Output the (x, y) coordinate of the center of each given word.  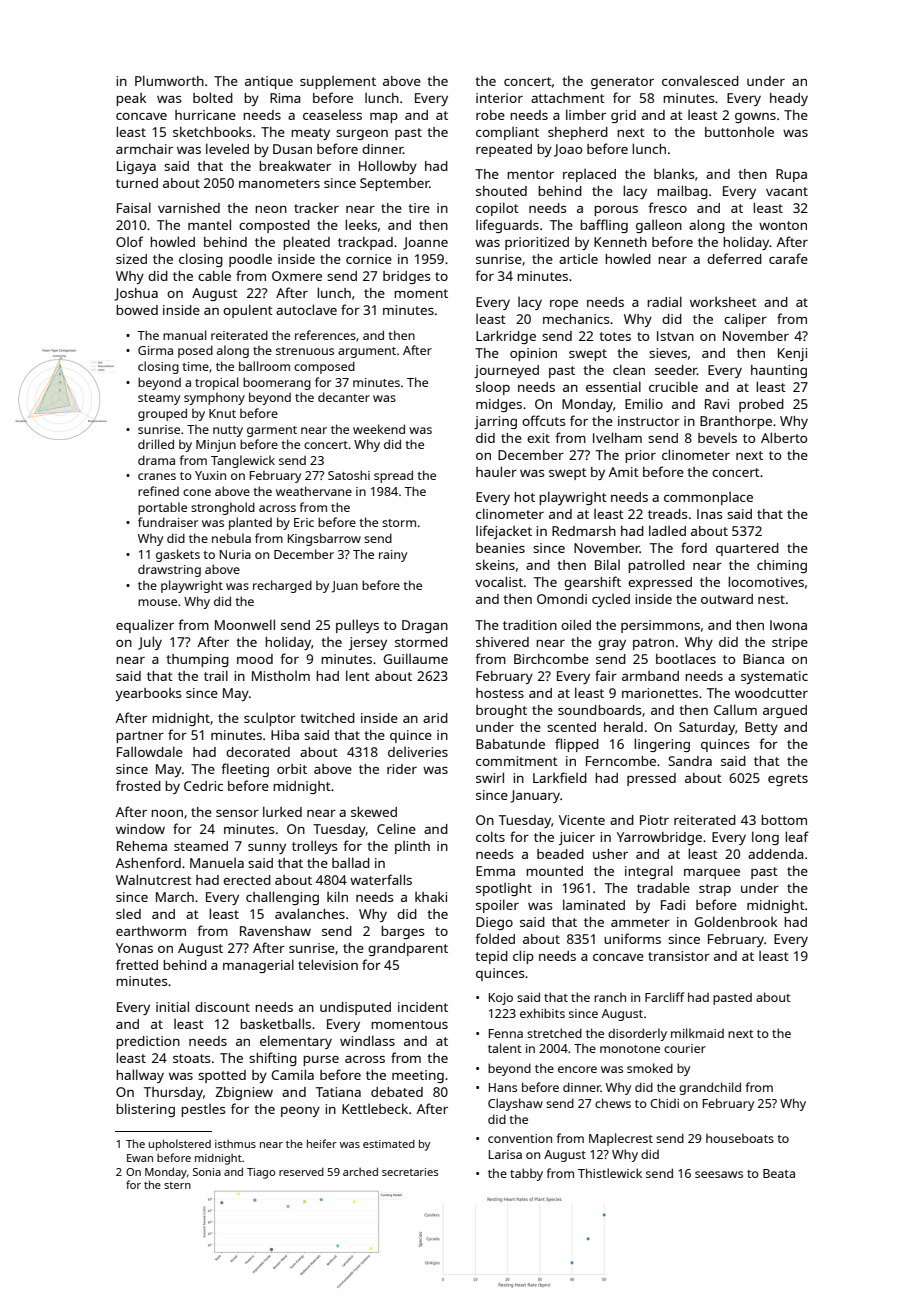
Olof (129, 241)
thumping (197, 660)
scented (571, 727)
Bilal (607, 564)
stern (177, 1185)
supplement (338, 82)
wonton (783, 225)
